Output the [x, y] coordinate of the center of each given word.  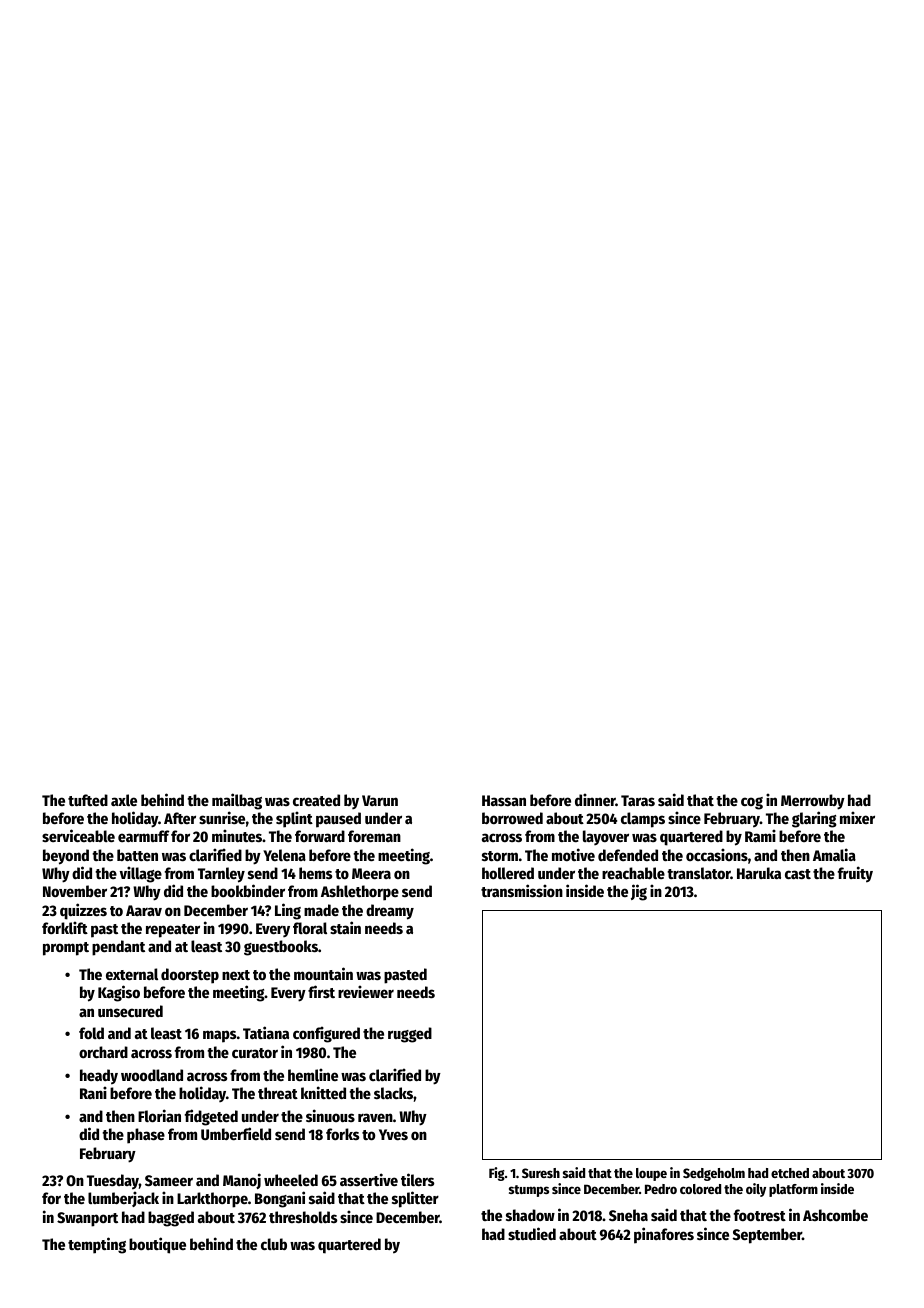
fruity [855, 874]
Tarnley [221, 875]
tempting [97, 1245]
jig [639, 892]
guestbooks [281, 948]
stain [345, 927]
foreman [374, 836]
